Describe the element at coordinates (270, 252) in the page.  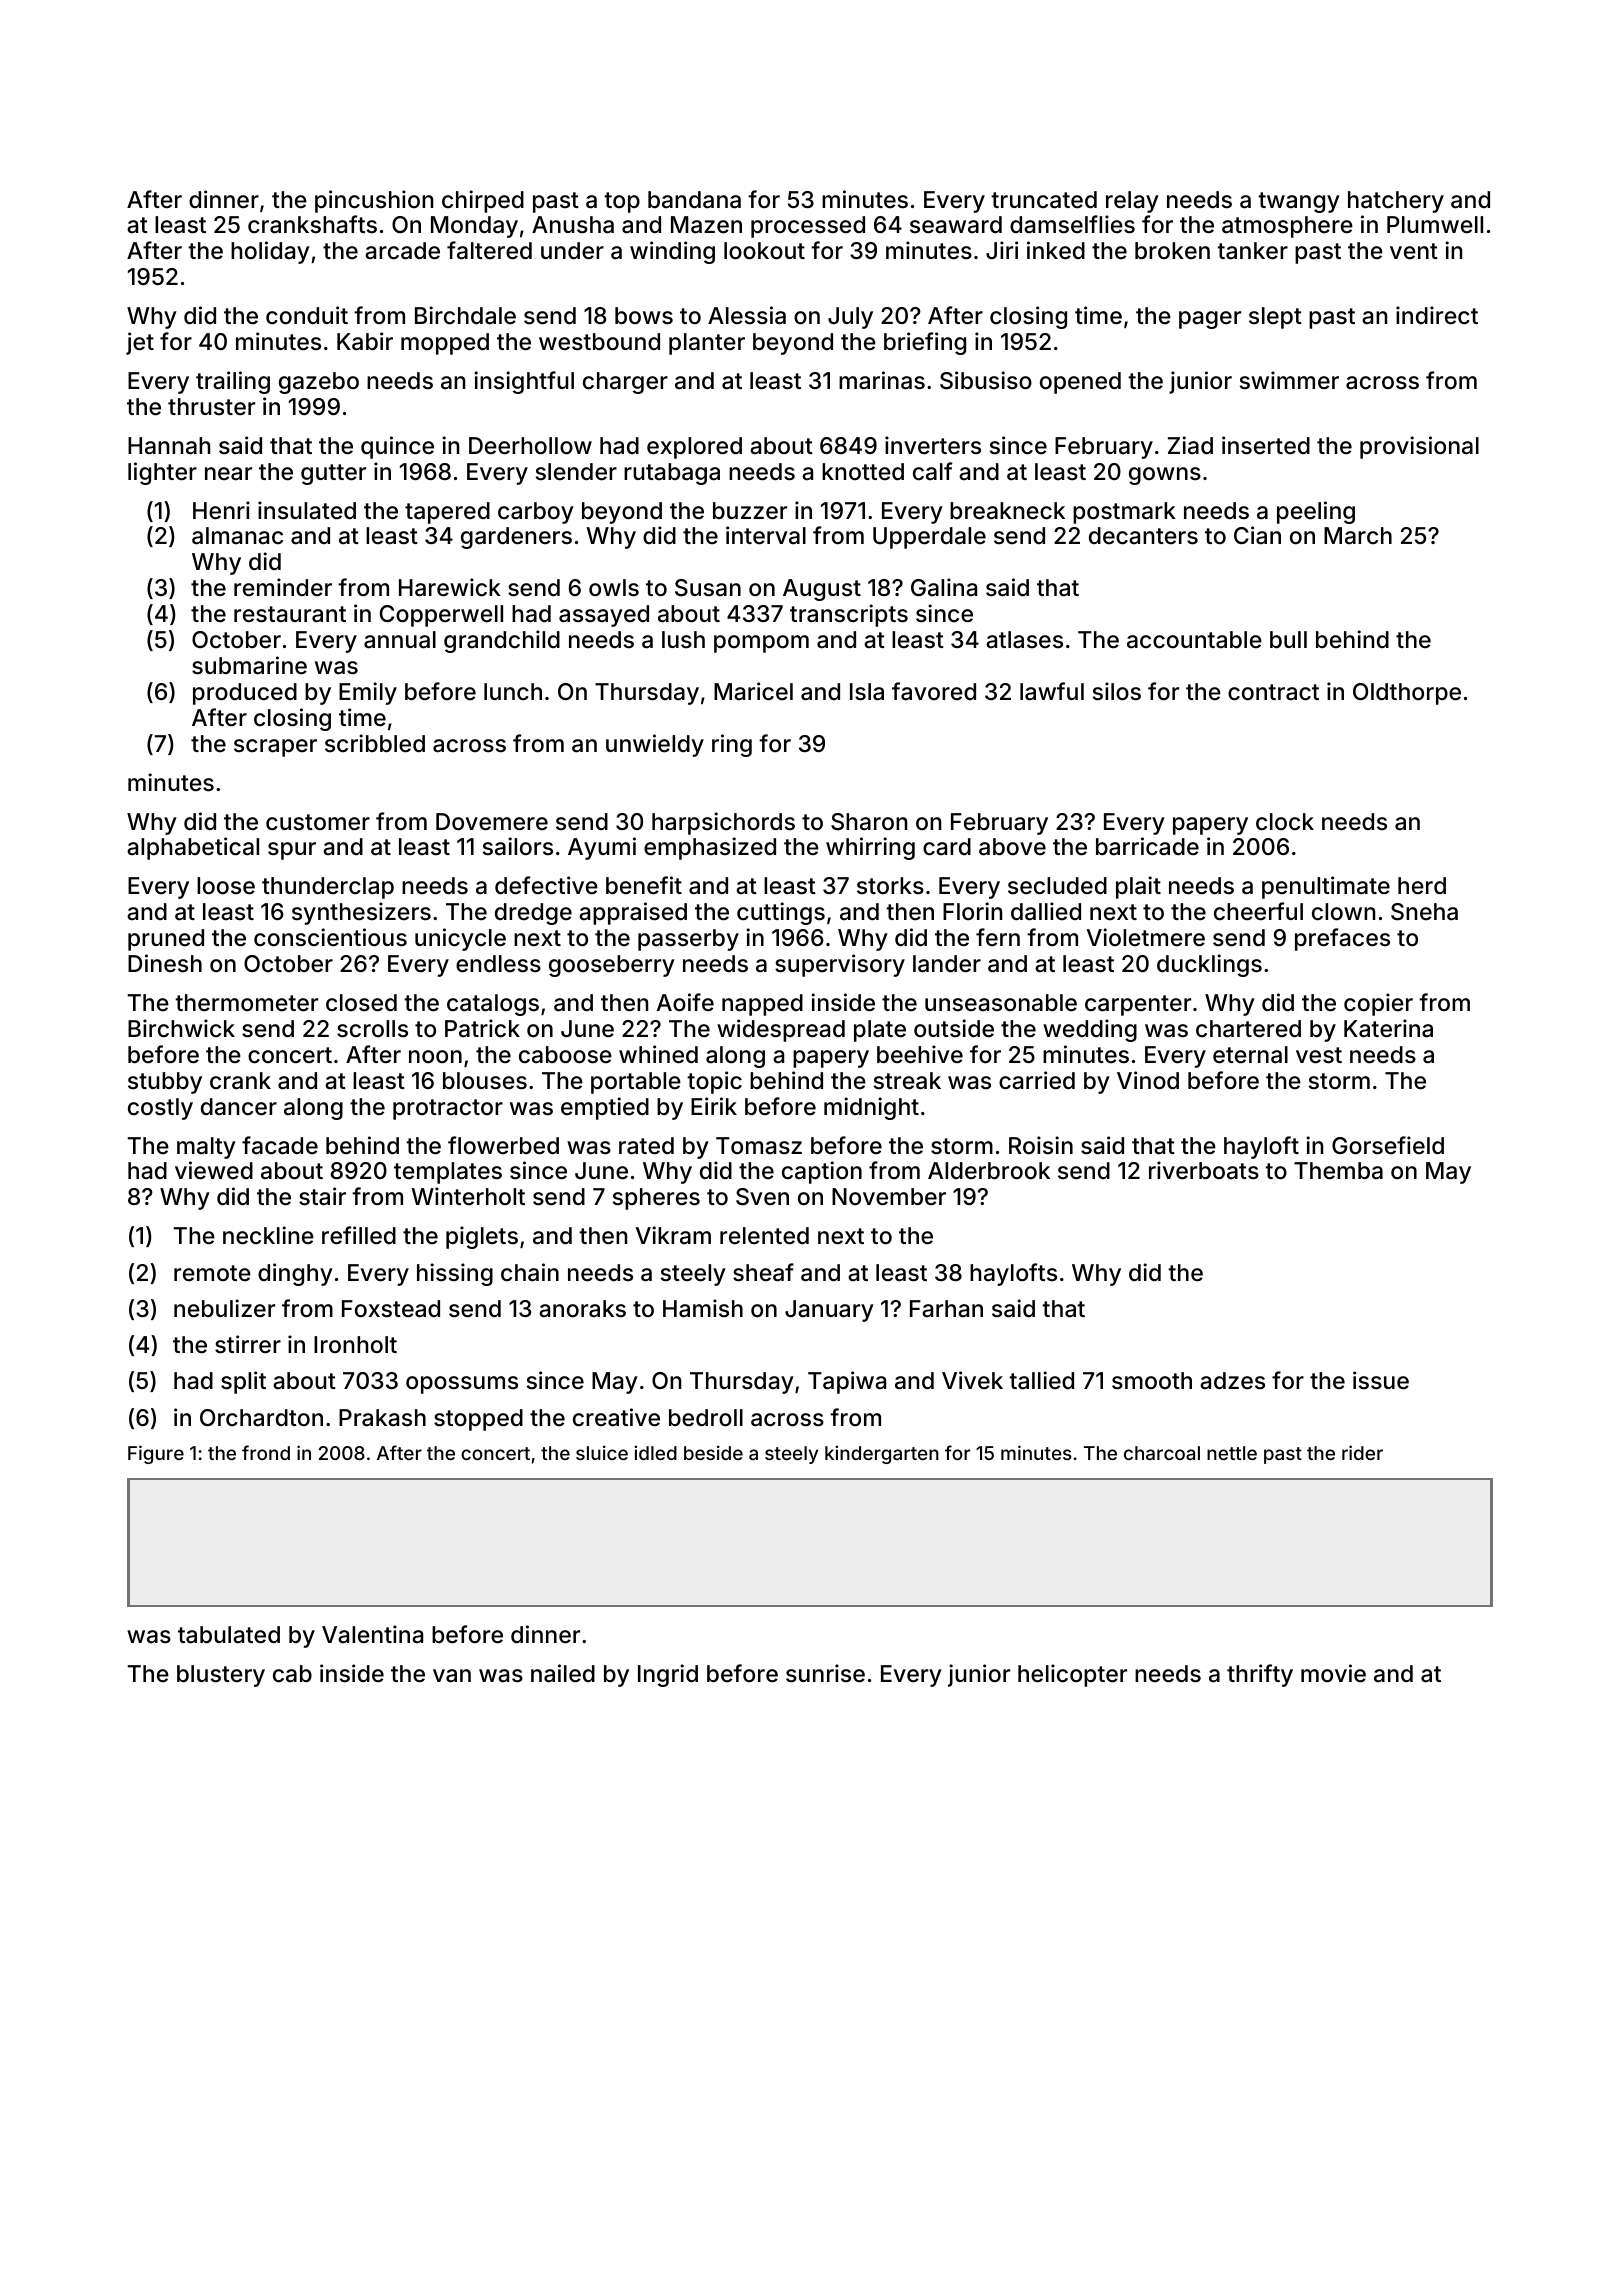
I see `holiday` at that location.
